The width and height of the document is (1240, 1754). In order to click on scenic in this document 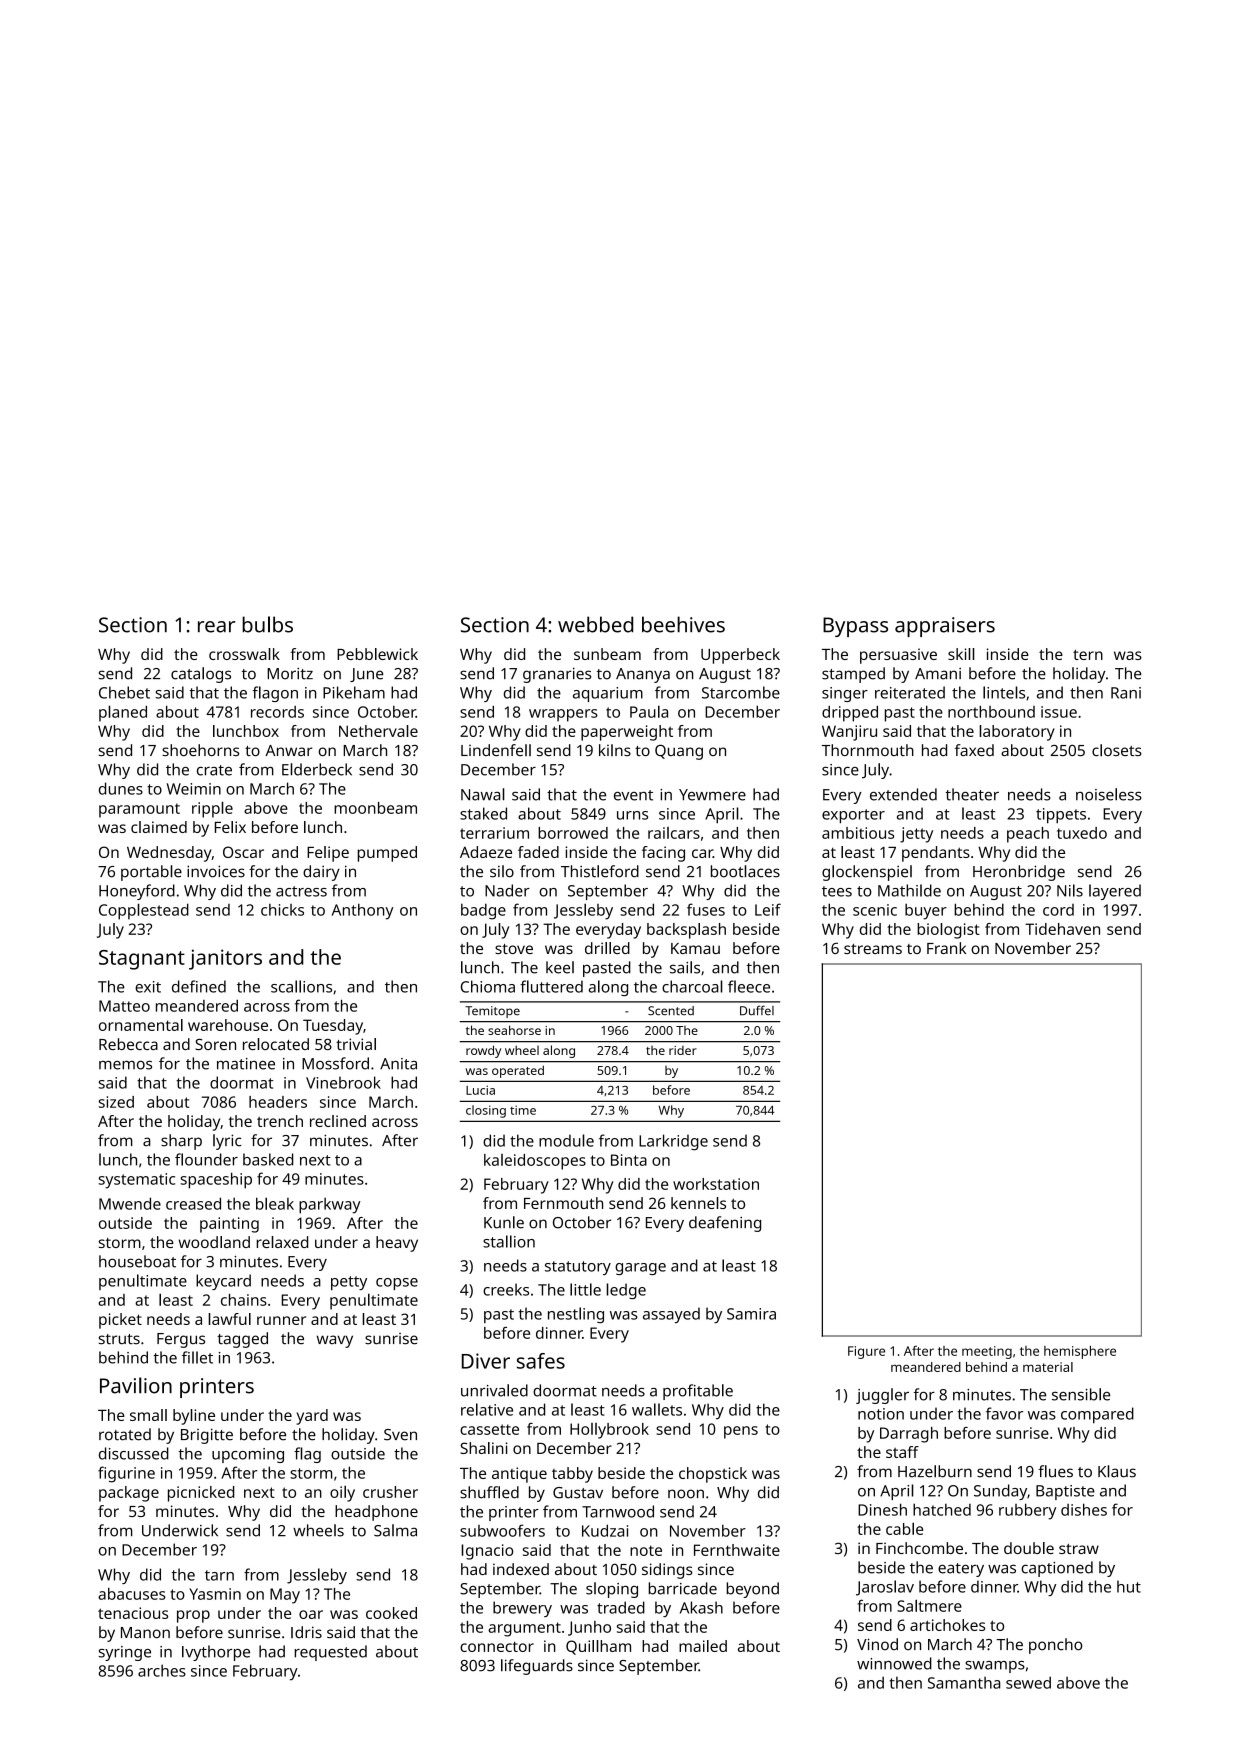, I will do `click(875, 910)`.
